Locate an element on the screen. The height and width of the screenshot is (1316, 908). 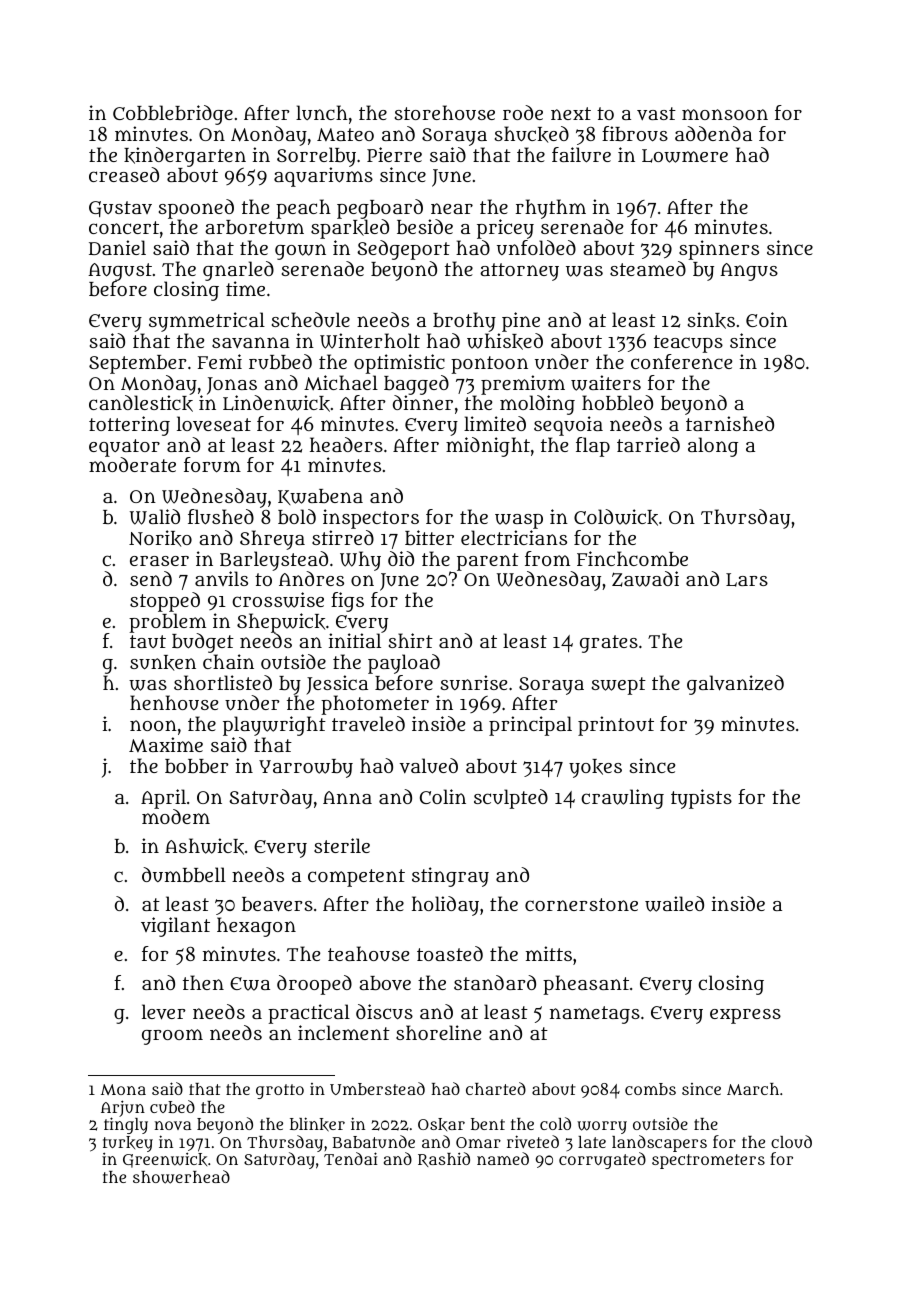
kindergarten is located at coordinates (185, 157).
